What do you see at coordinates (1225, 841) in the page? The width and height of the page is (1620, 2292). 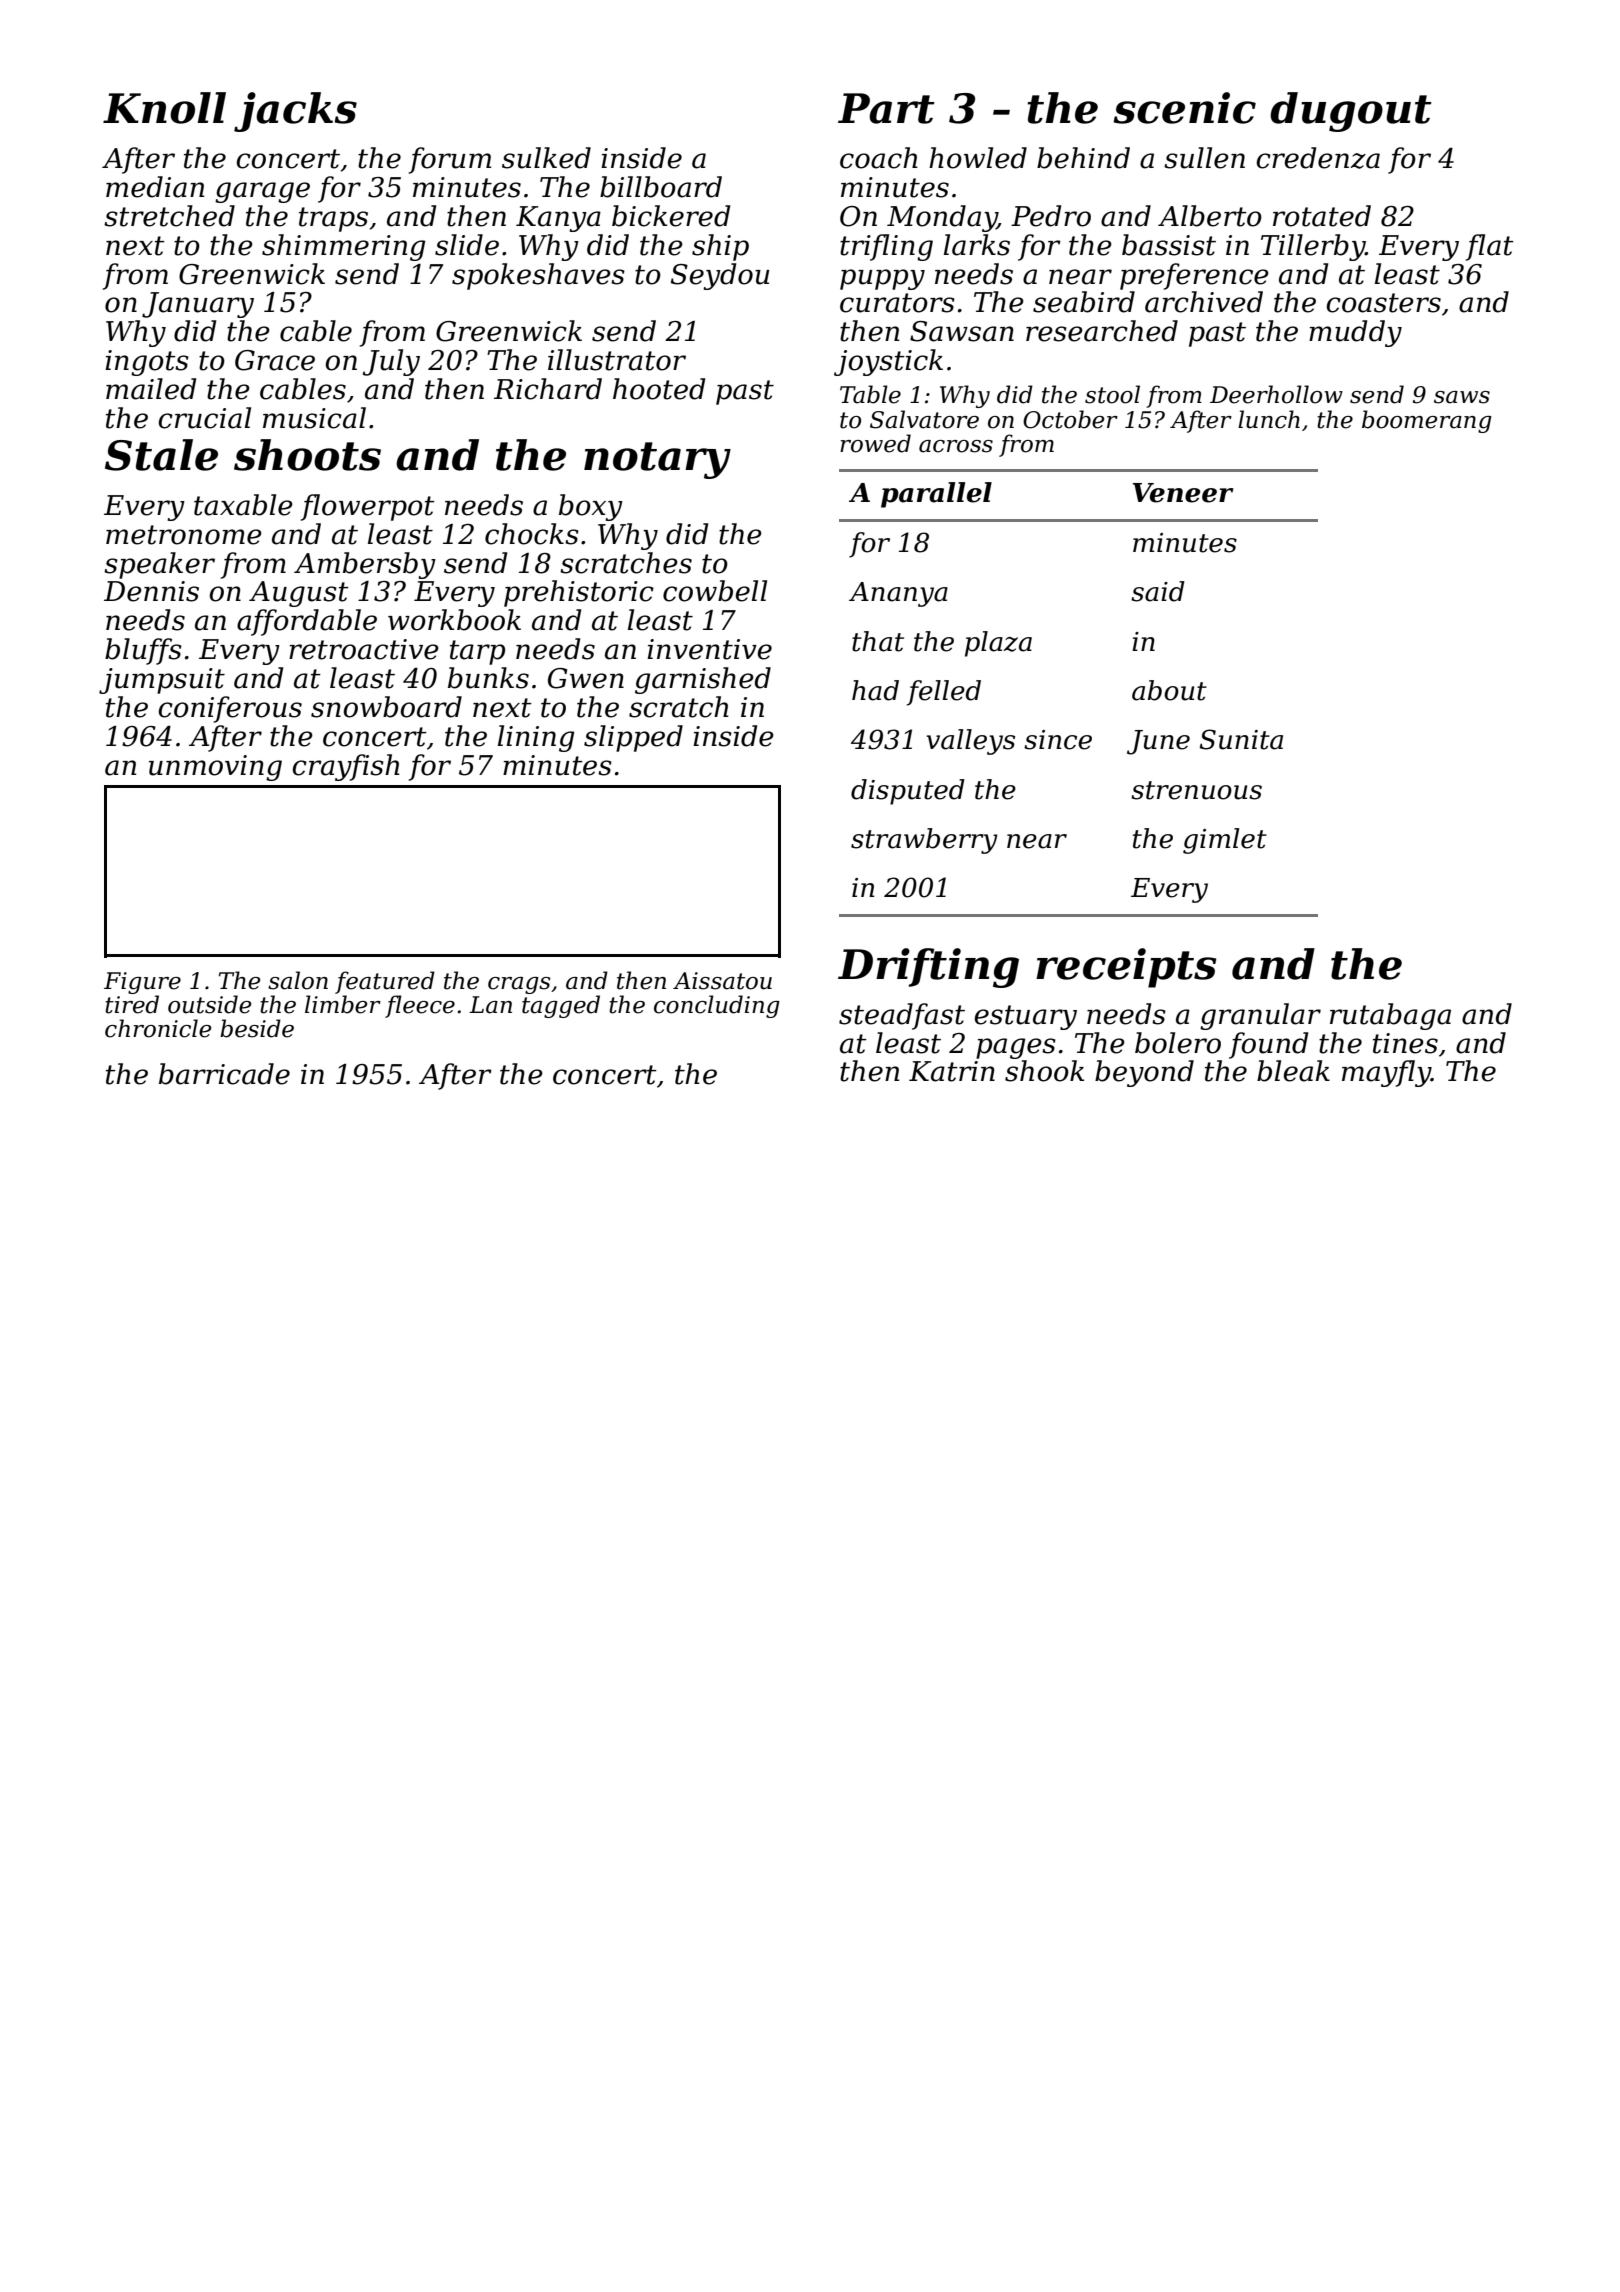 I see `gimlet` at bounding box center [1225, 841].
